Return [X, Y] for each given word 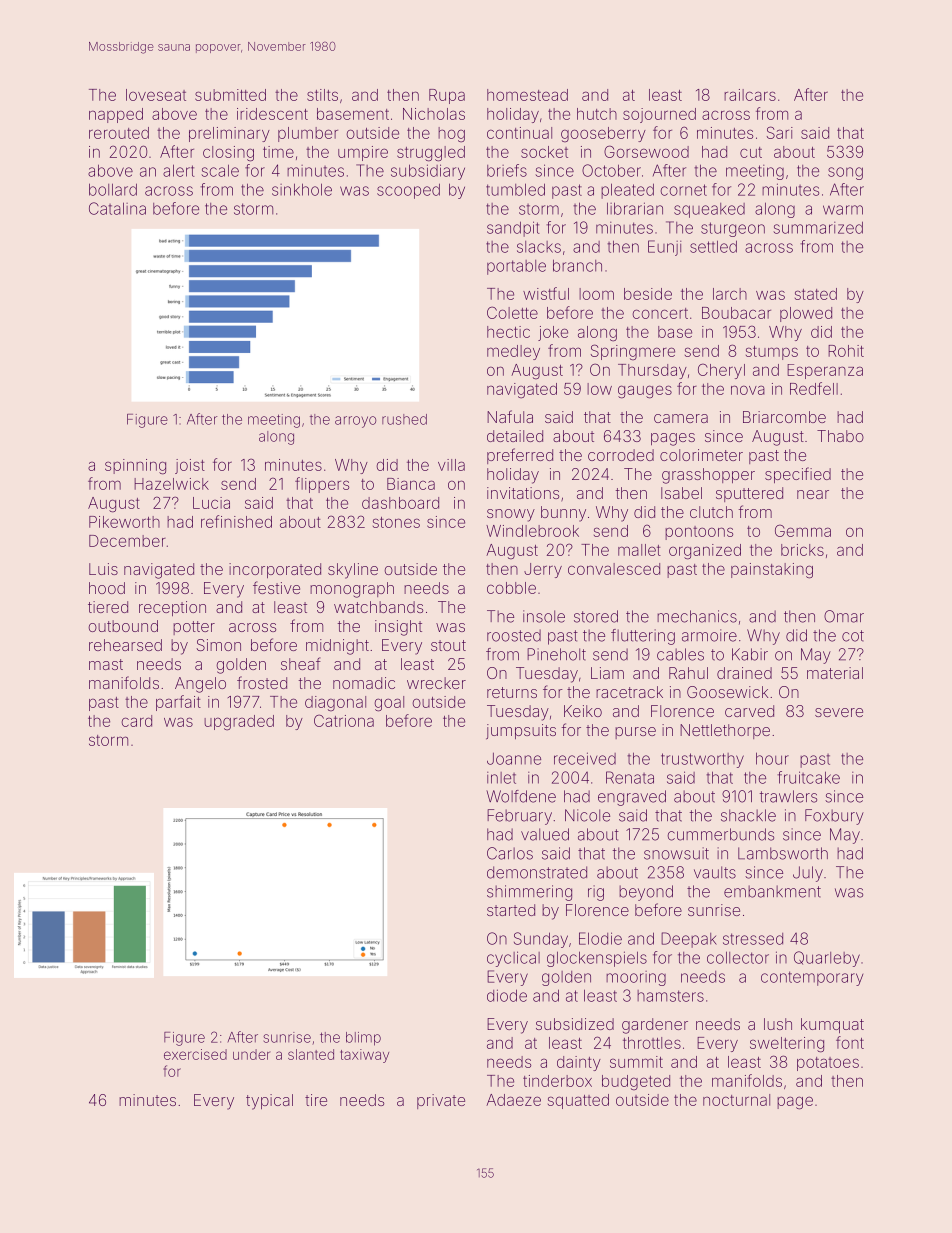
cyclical [513, 959]
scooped [408, 191]
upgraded [239, 723]
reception [172, 608]
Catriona [344, 720]
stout [448, 645]
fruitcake [808, 777]
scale [220, 170]
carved [749, 711]
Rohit [846, 351]
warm [843, 210]
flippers [322, 485]
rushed [404, 419]
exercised [195, 1054]
